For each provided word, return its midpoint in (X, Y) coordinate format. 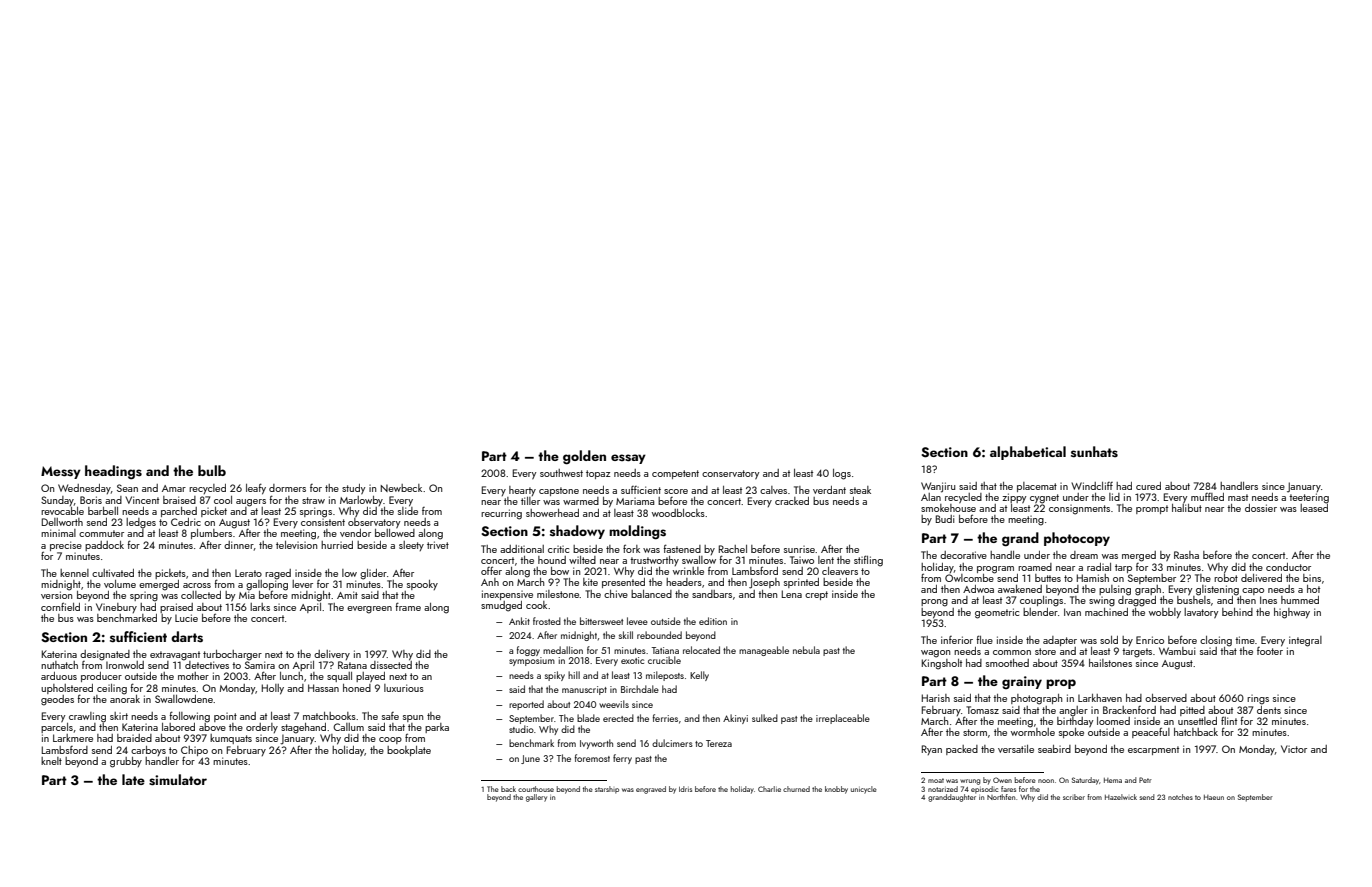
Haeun (1214, 797)
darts (187, 637)
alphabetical (1028, 453)
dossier (1261, 508)
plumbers (211, 534)
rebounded (659, 635)
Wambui (1177, 651)
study (353, 489)
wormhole (1033, 732)
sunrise (799, 549)
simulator (178, 780)
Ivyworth (596, 744)
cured (1148, 486)
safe (390, 716)
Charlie (769, 789)
